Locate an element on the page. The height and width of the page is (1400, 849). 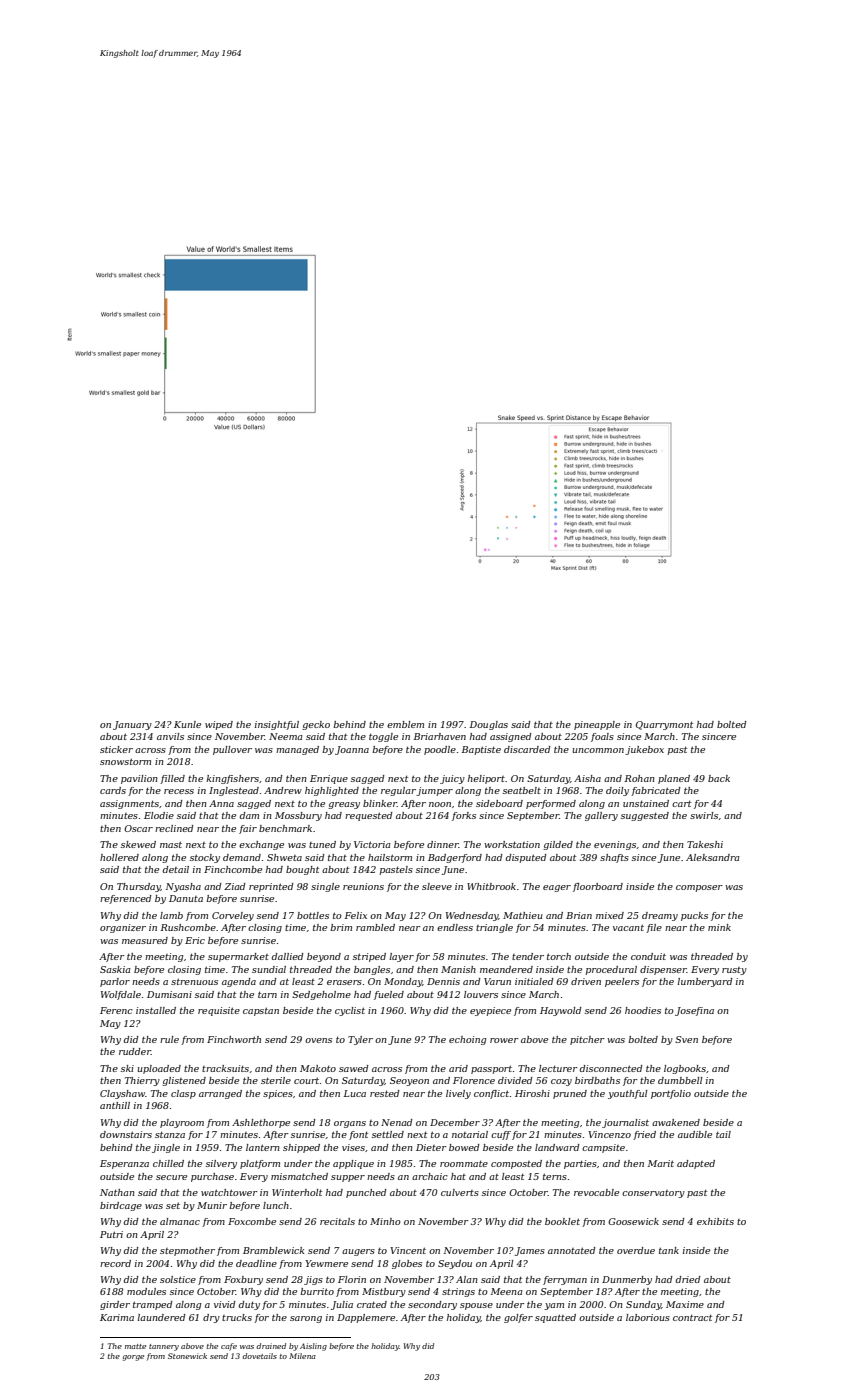
filled is located at coordinates (172, 779).
